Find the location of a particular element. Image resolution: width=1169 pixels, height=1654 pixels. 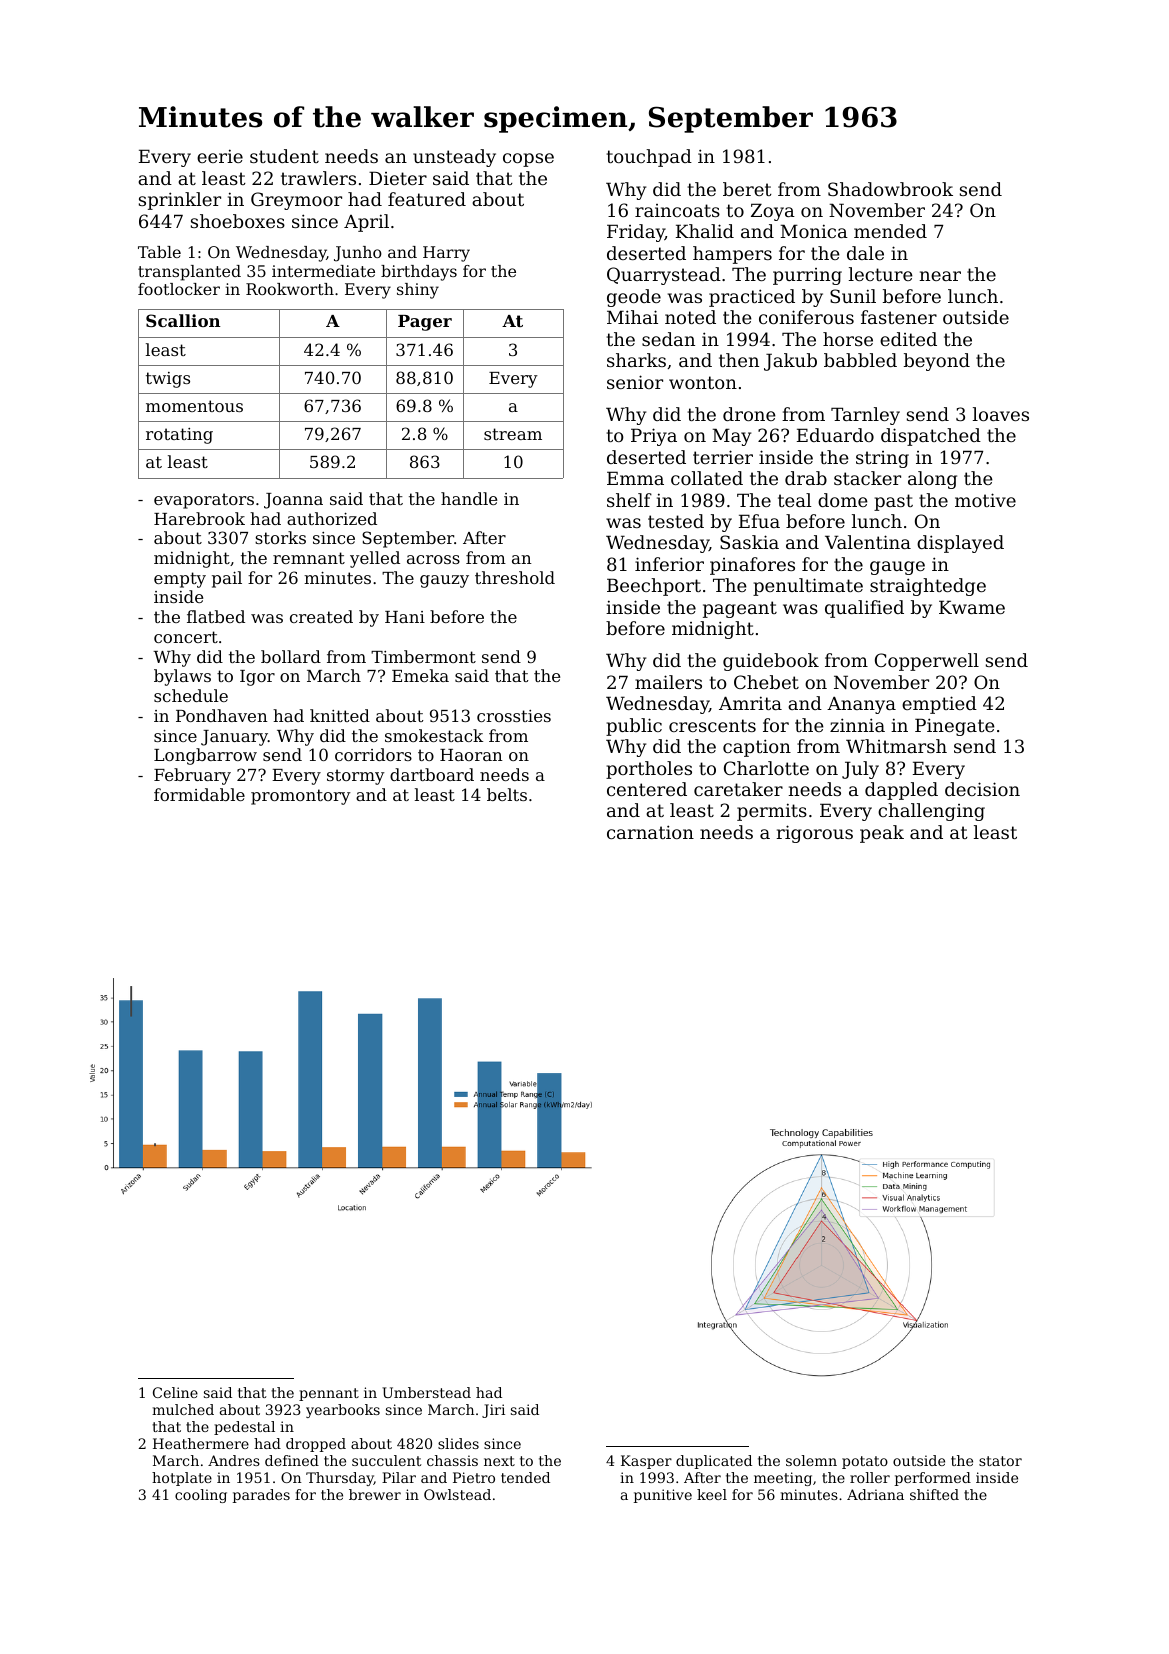

mulched is located at coordinates (183, 1409).
